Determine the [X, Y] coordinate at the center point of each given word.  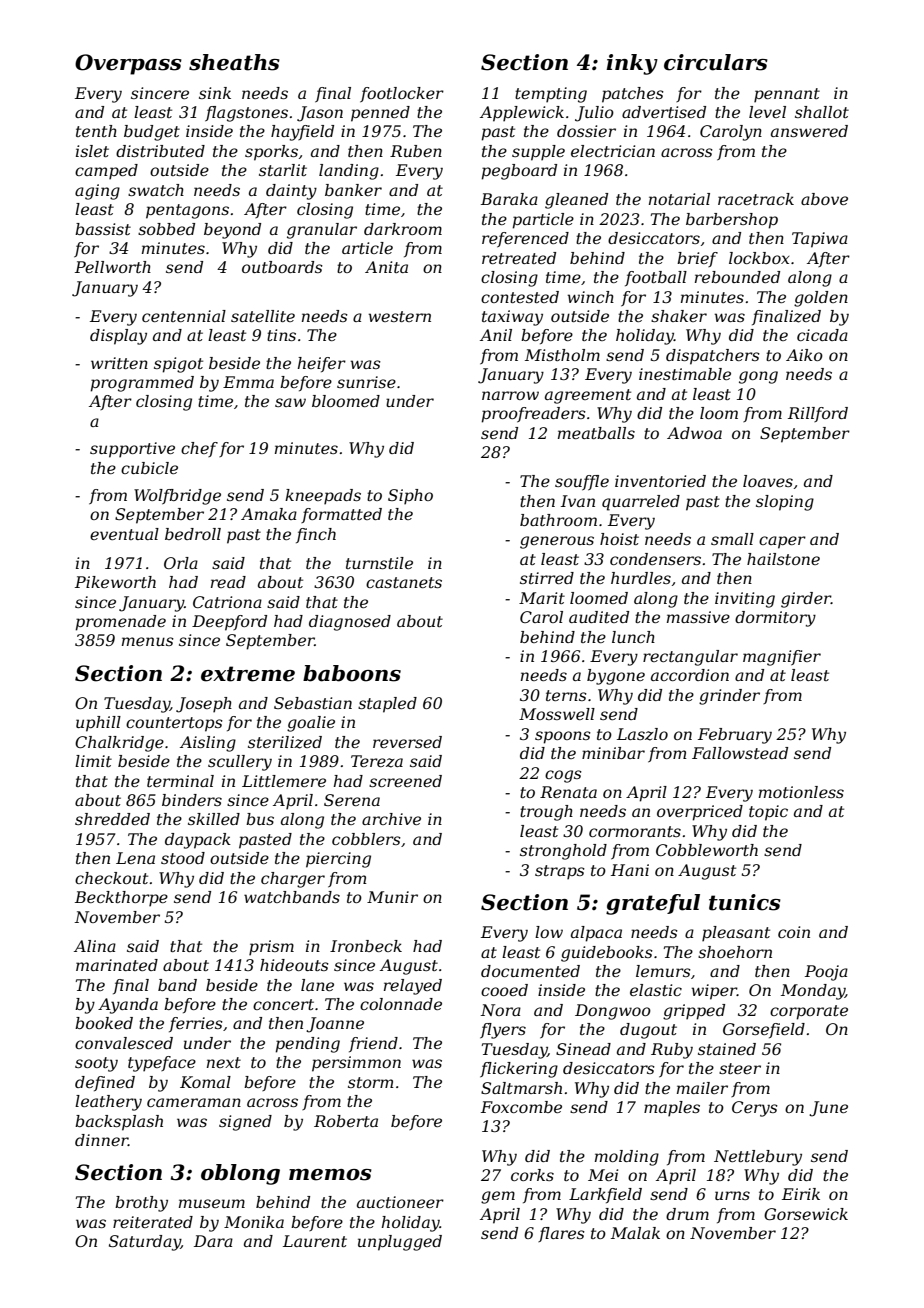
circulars [716, 62]
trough [546, 813]
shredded [112, 819]
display [118, 337]
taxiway [512, 318]
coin [794, 932]
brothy [141, 1204]
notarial [679, 199]
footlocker [402, 94]
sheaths [234, 62]
